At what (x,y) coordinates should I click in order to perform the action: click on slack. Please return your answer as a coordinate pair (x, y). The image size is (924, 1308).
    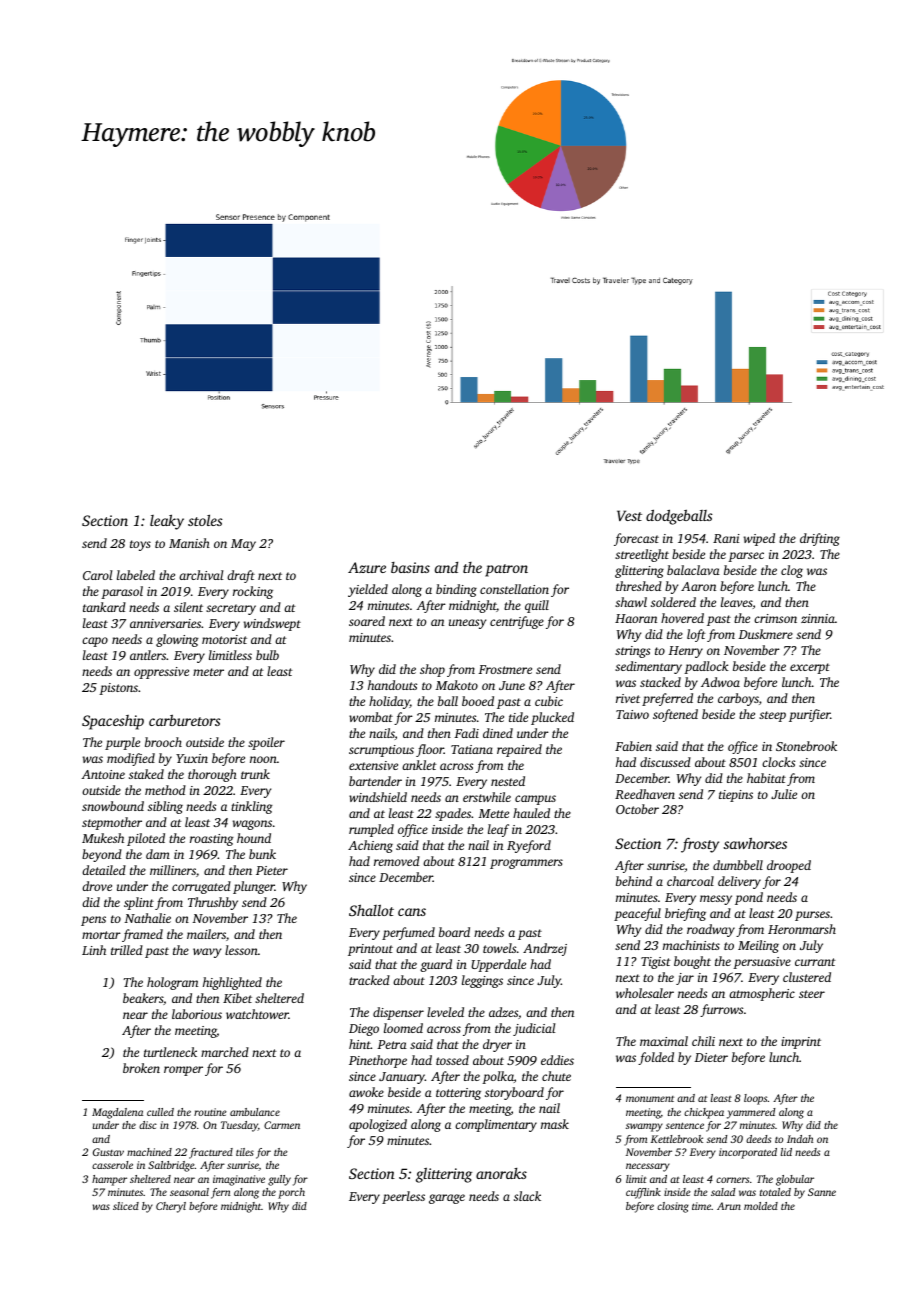
    Looking at the image, I should click on (527, 1196).
